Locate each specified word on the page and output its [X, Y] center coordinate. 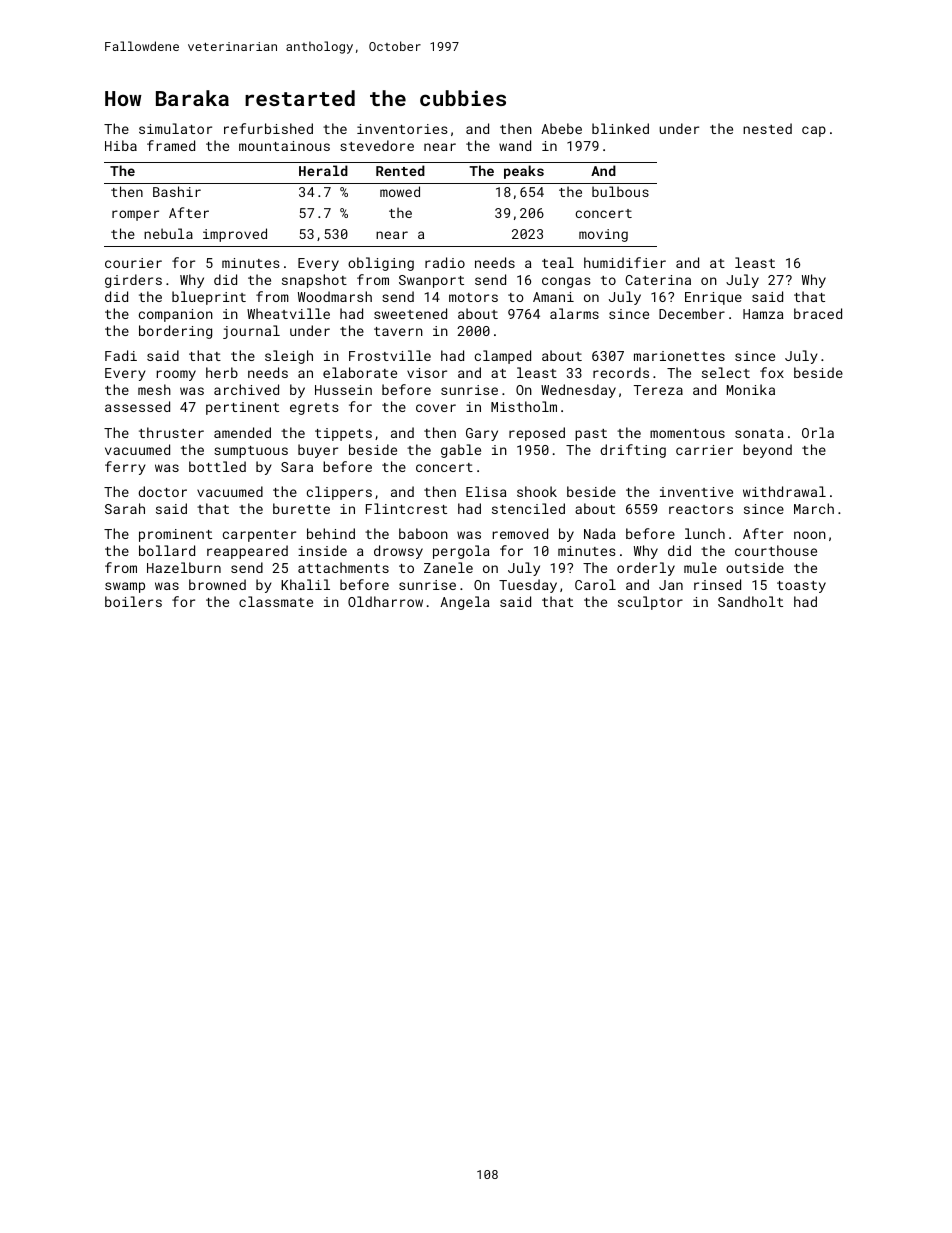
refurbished [268, 128]
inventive [696, 492]
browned [217, 584]
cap [814, 131]
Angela [465, 603]
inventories [402, 129]
